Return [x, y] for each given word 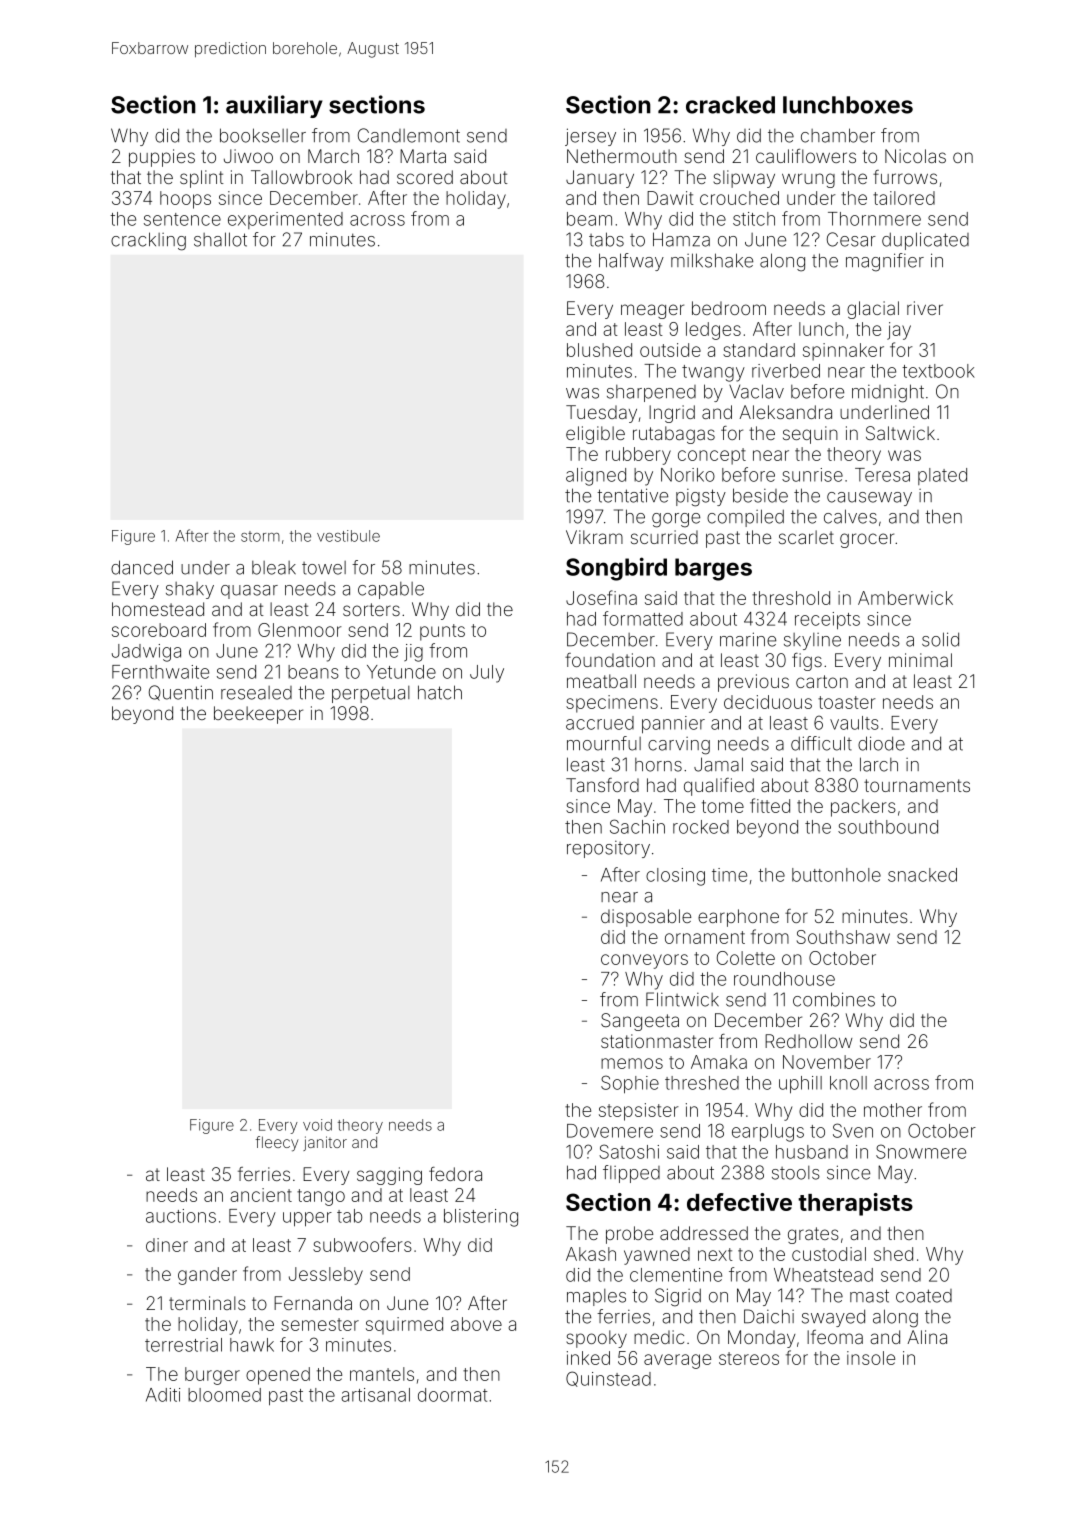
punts [442, 632]
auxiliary [274, 106]
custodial [829, 1254]
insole [871, 1358]
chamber [838, 135]
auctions [181, 1216]
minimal [920, 660]
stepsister [639, 1112]
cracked [730, 105]
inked [588, 1358]
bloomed [224, 1395]
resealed [256, 693]
